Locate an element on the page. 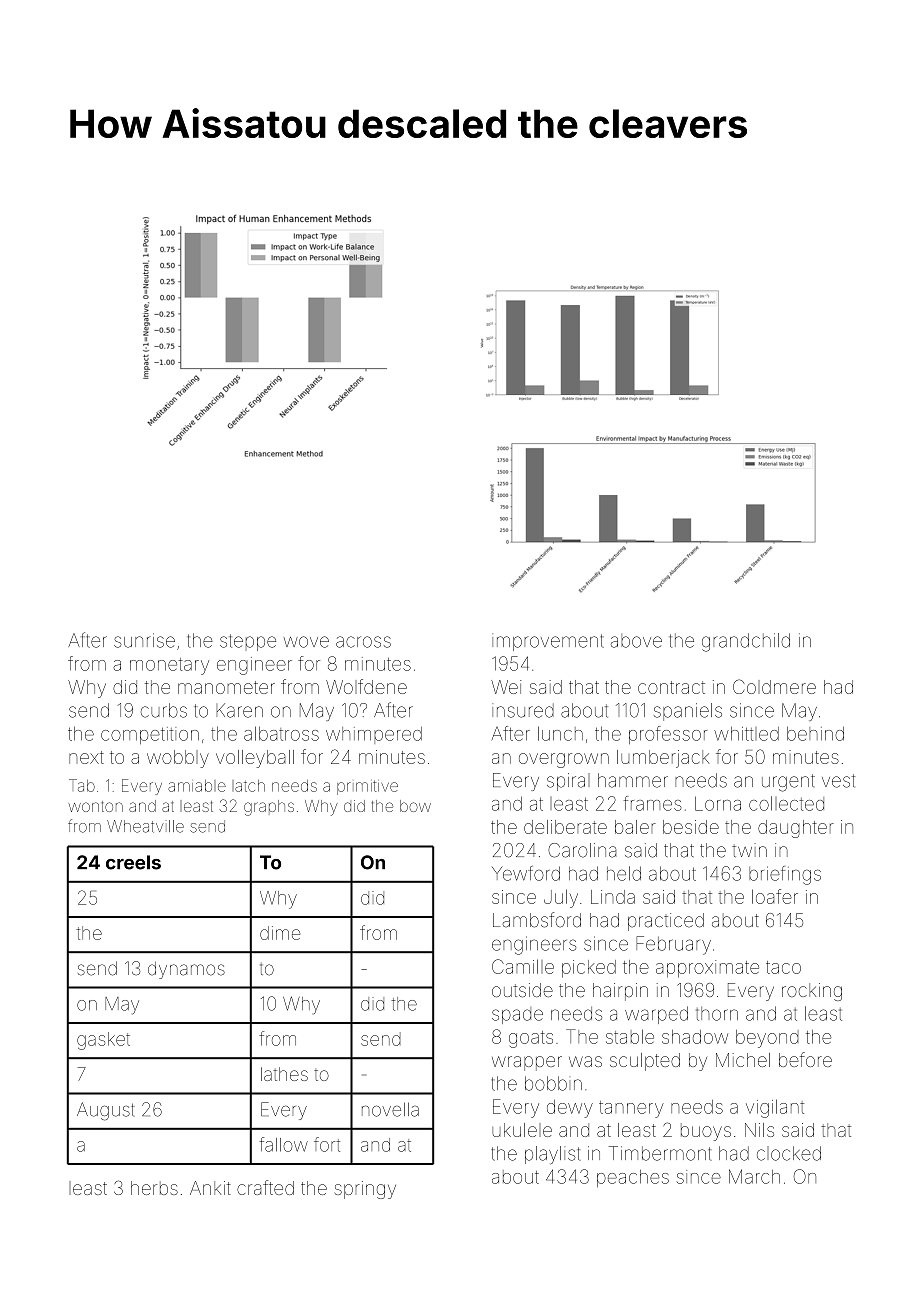  clocked is located at coordinates (789, 1153).
